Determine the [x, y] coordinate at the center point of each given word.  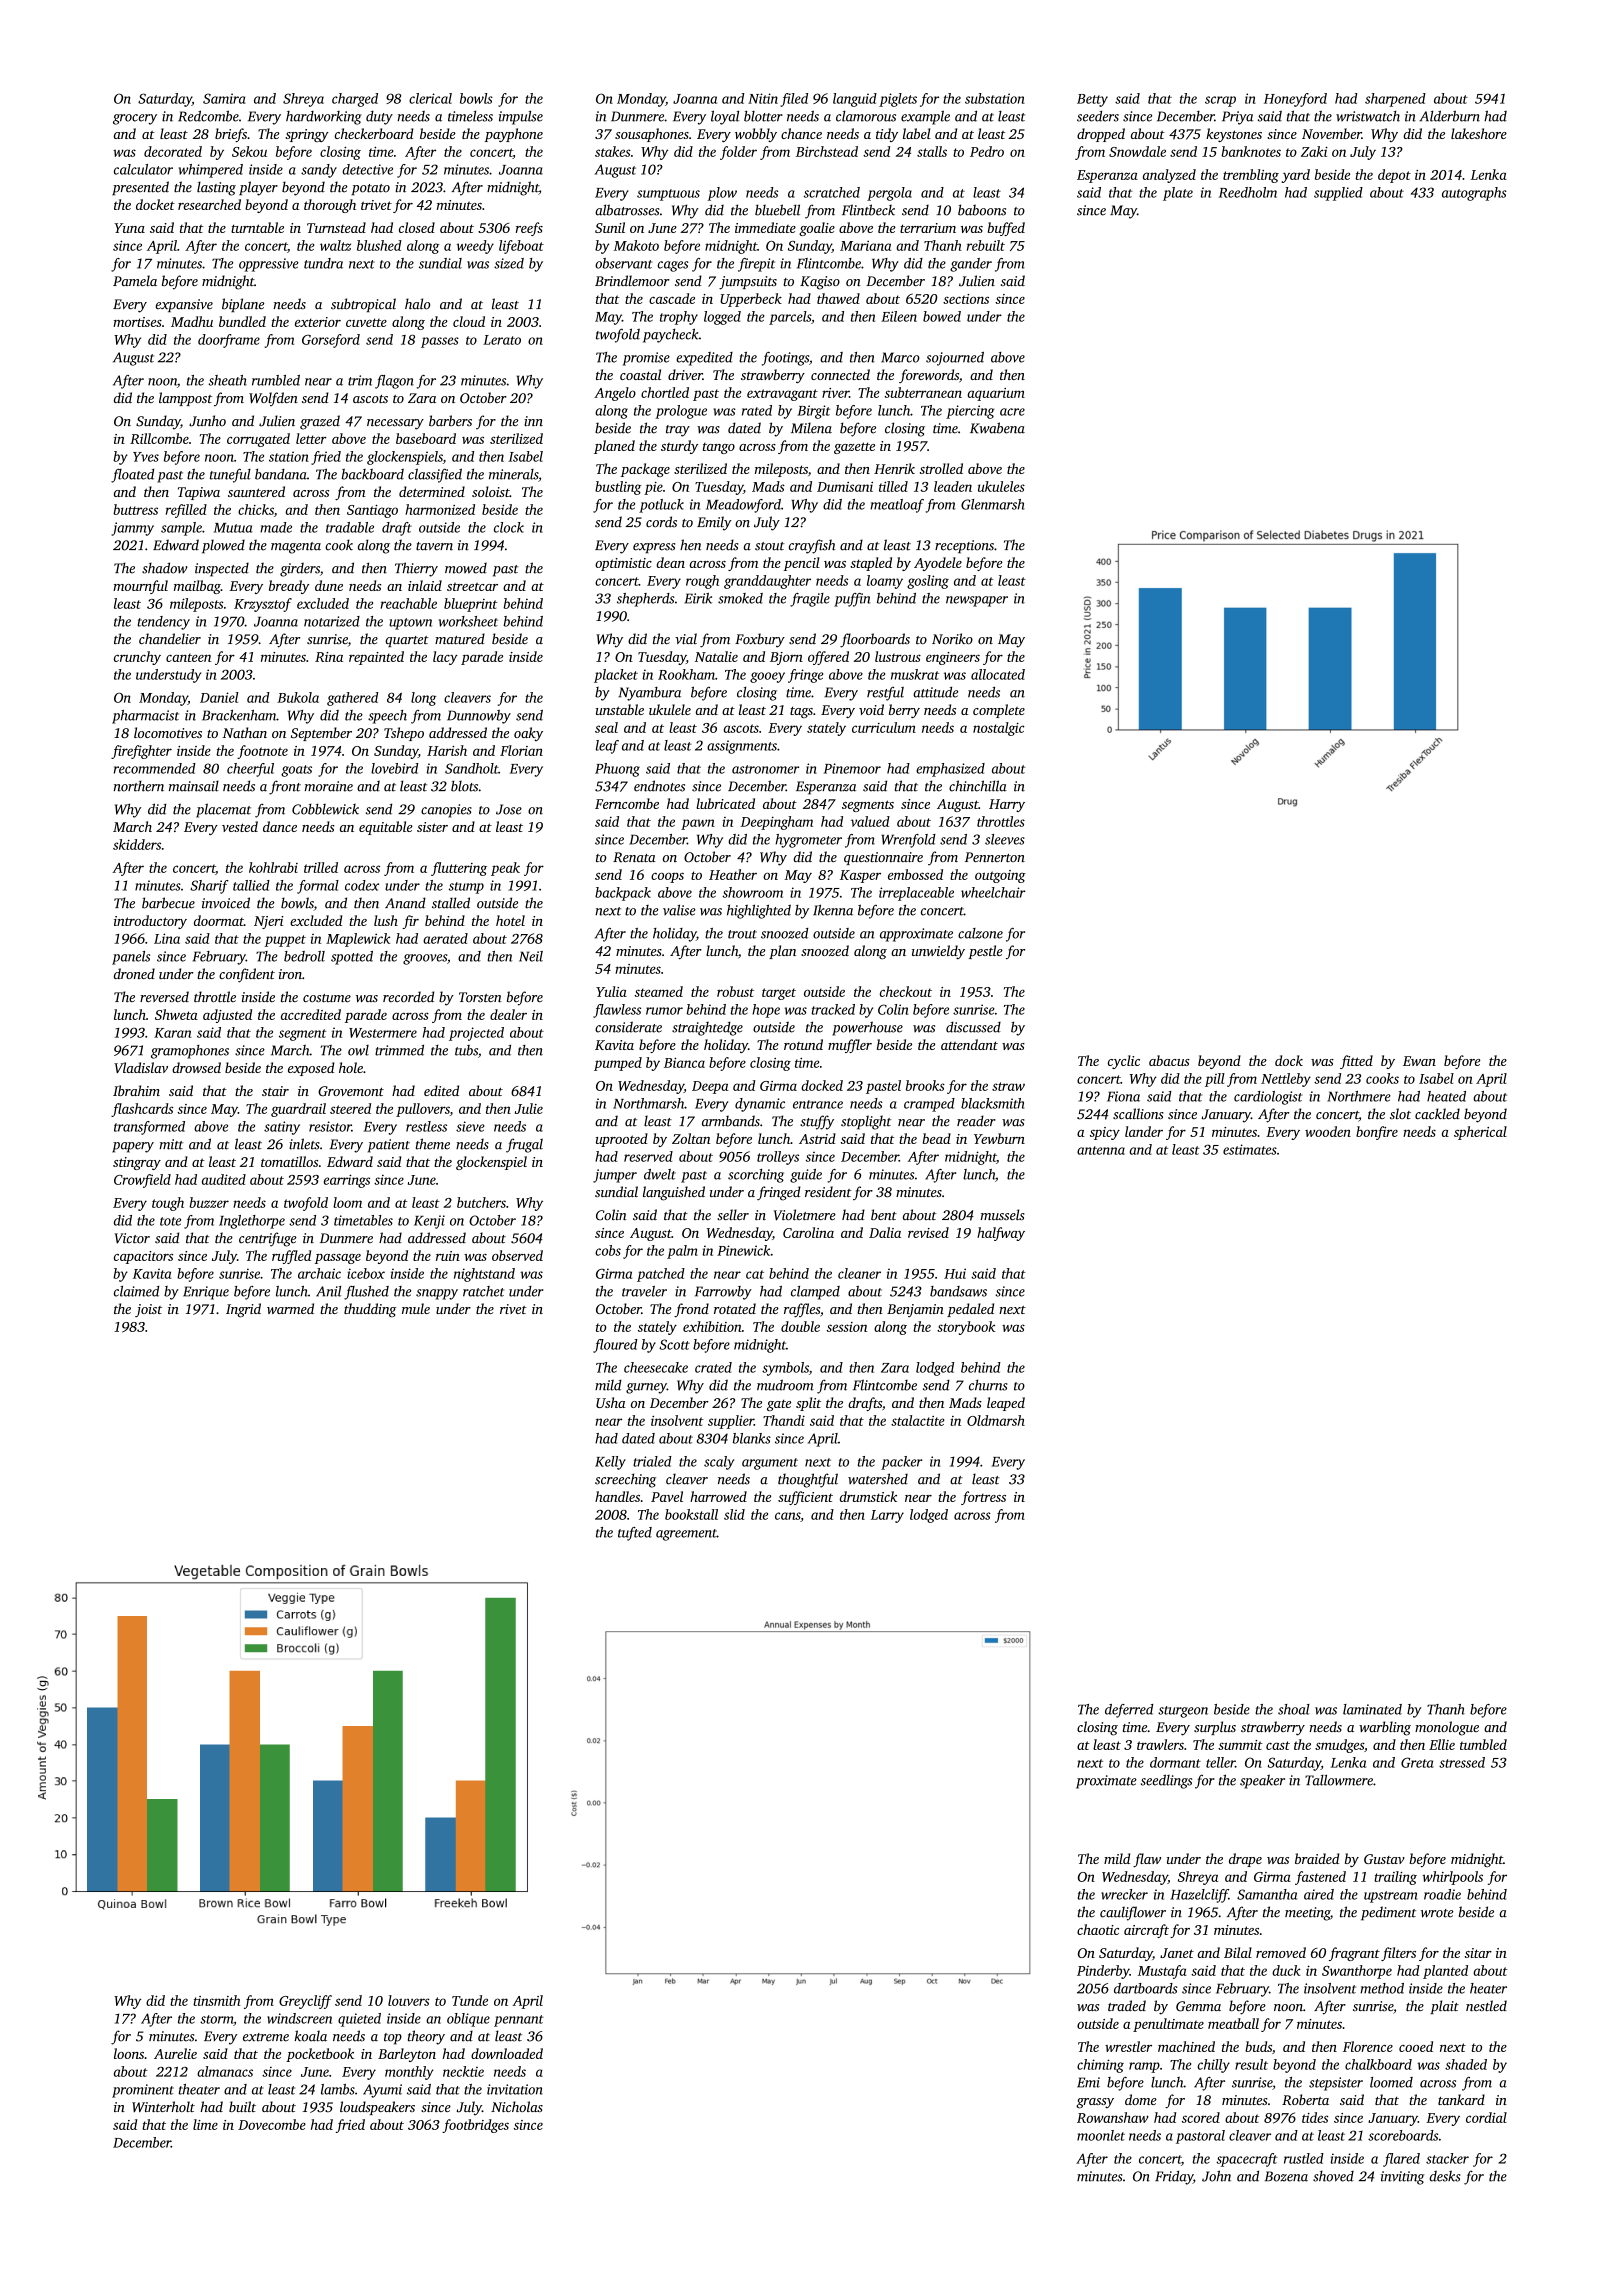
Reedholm [1248, 192]
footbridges [475, 2126]
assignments [742, 747]
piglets [898, 100]
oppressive [269, 265]
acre [1012, 412]
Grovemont [351, 1091]
